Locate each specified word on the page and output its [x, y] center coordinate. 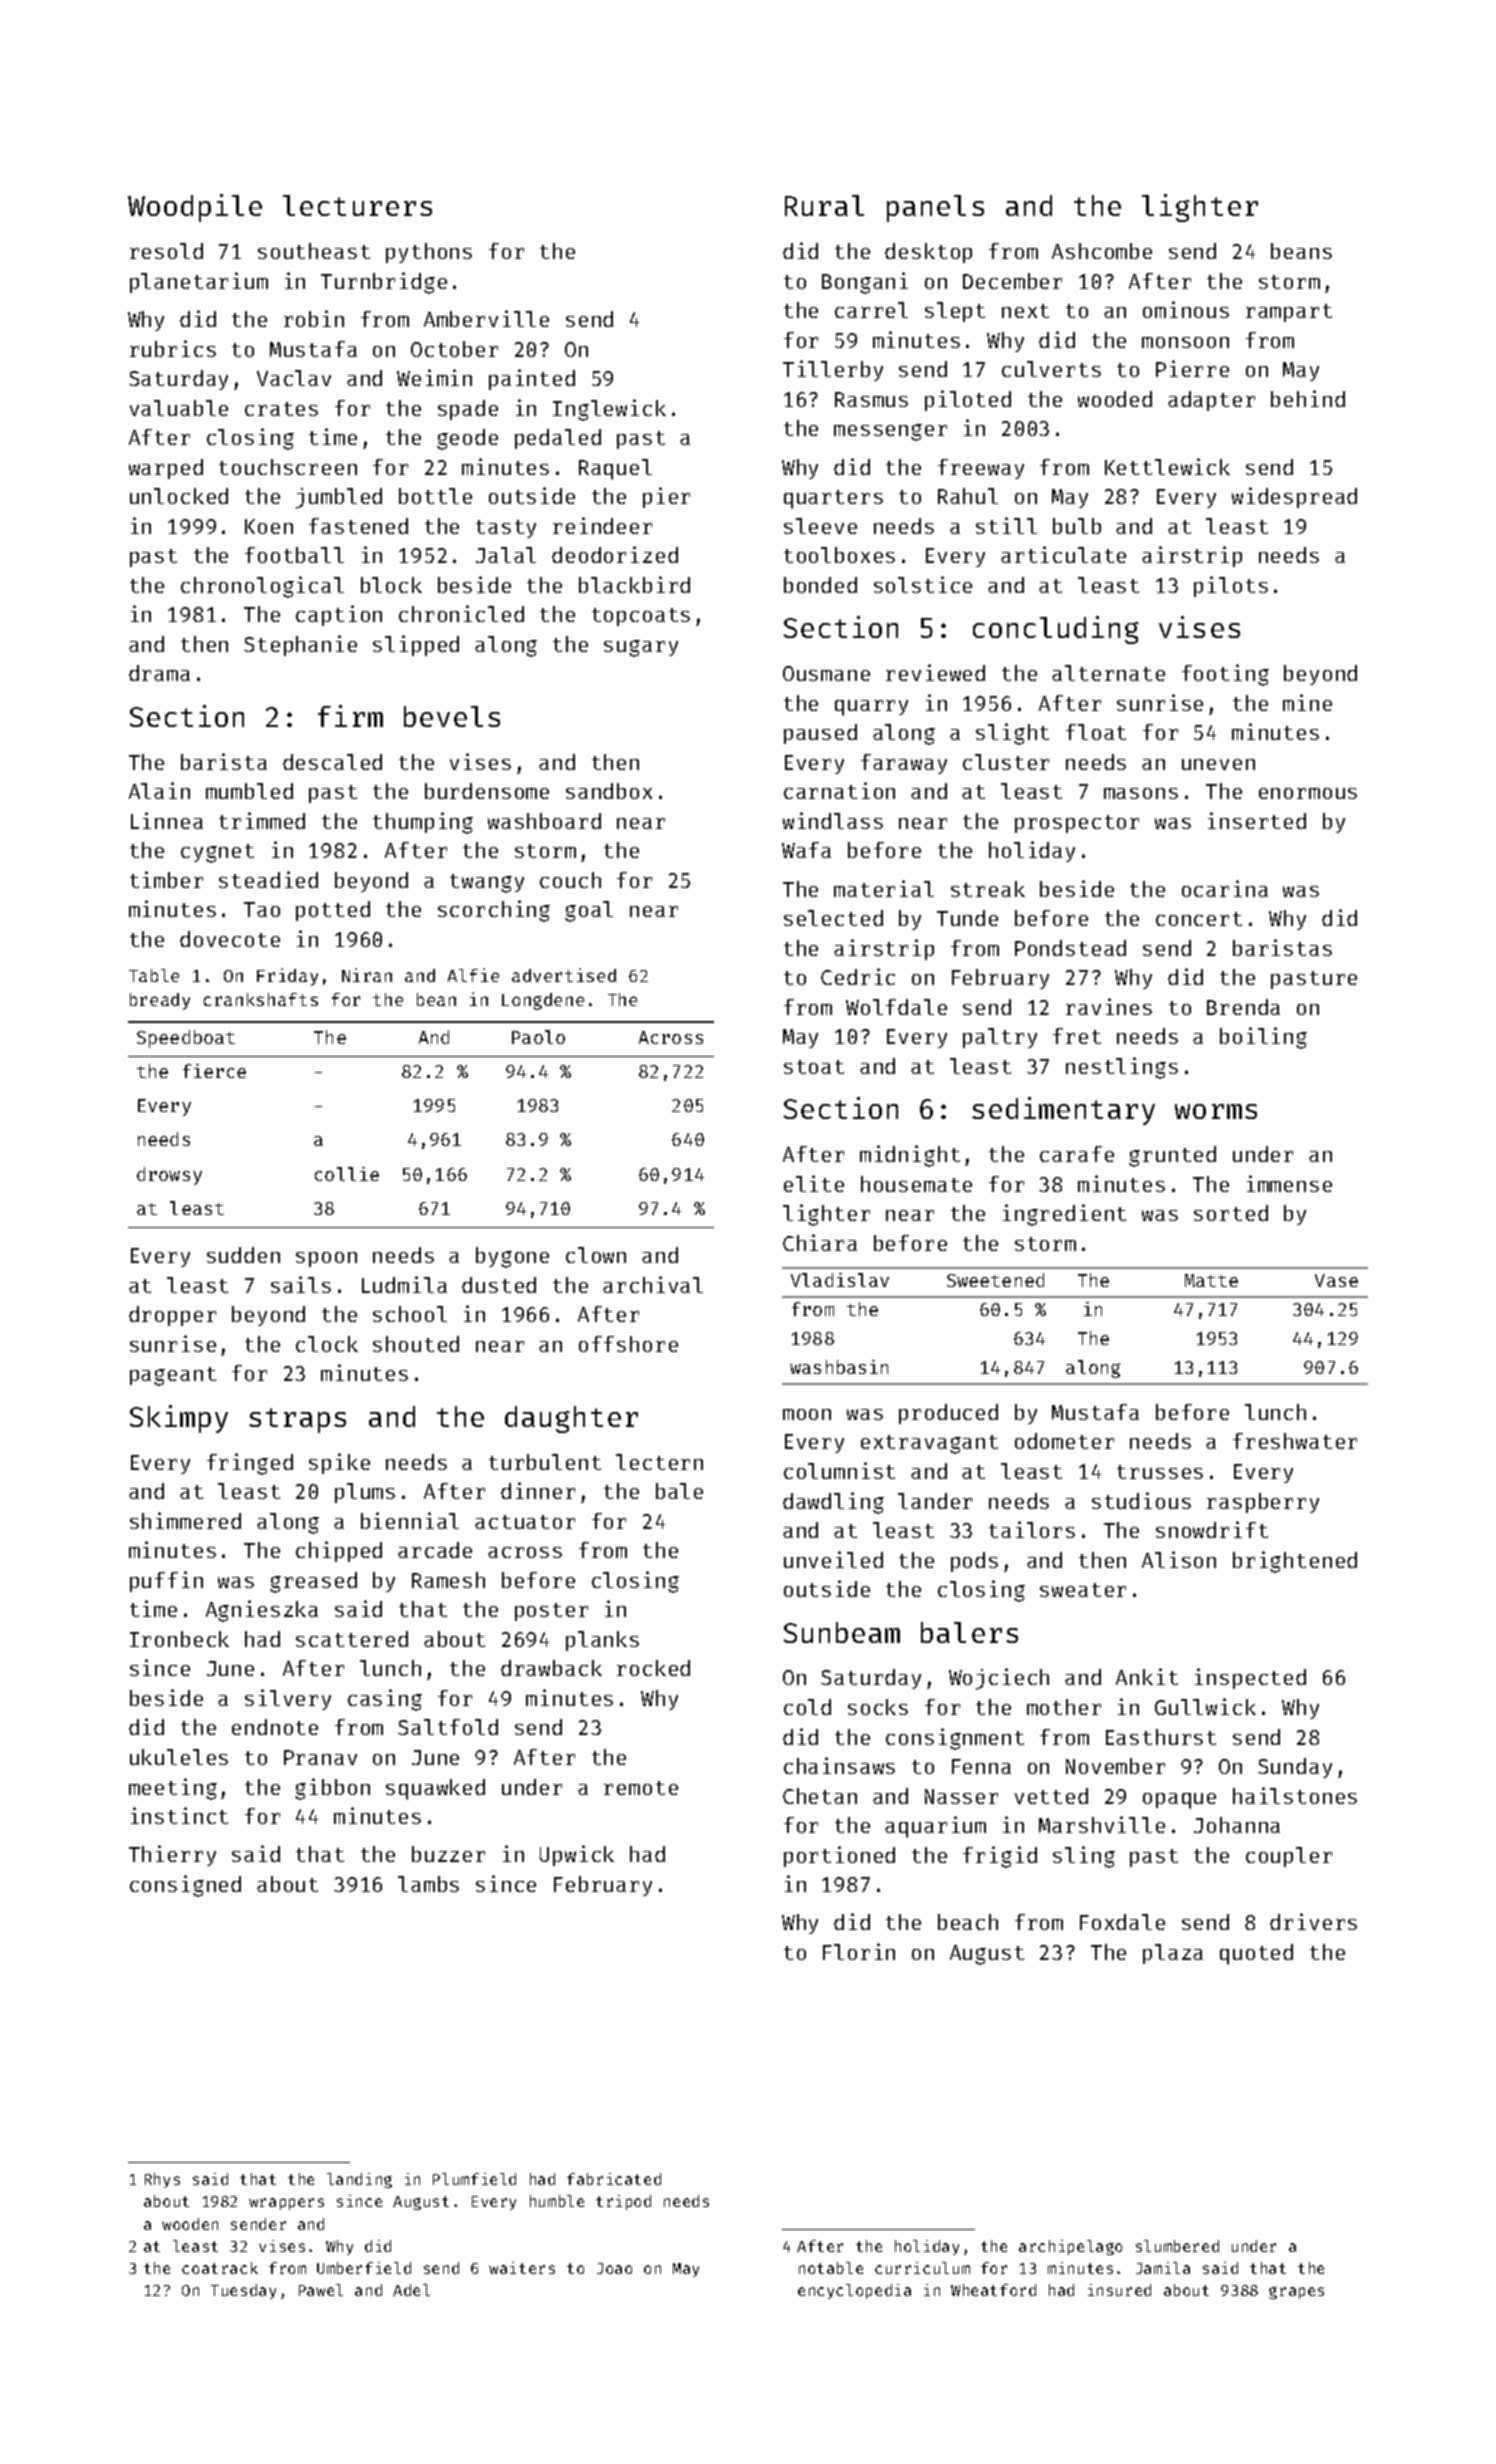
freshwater [1295, 1441]
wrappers [286, 2204]
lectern [659, 1462]
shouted [416, 1344]
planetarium [199, 282]
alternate [1108, 673]
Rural [824, 205]
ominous [1186, 309]
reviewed [935, 672]
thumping [423, 823]
